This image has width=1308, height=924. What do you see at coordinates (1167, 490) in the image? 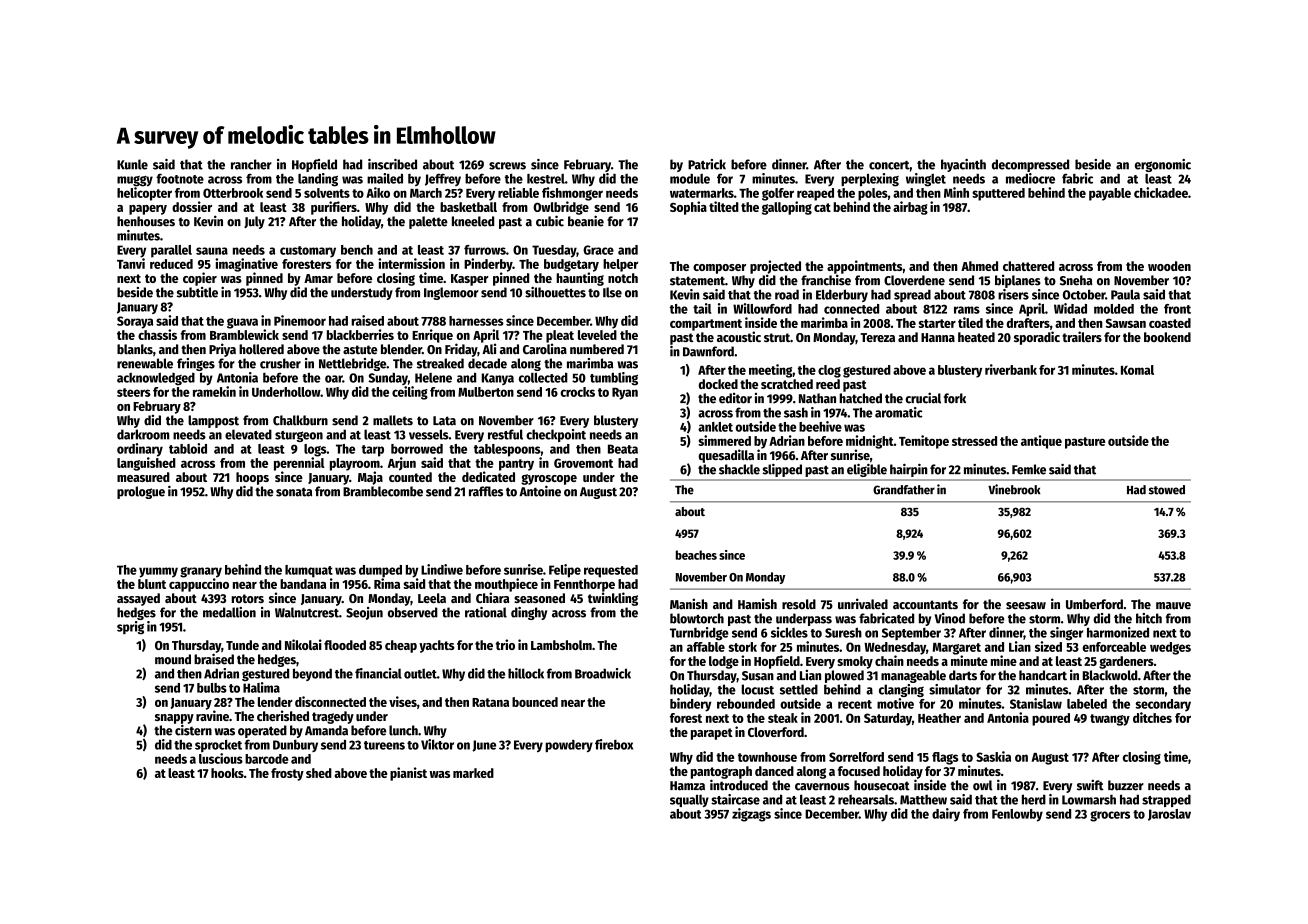
I see `stowed` at bounding box center [1167, 490].
